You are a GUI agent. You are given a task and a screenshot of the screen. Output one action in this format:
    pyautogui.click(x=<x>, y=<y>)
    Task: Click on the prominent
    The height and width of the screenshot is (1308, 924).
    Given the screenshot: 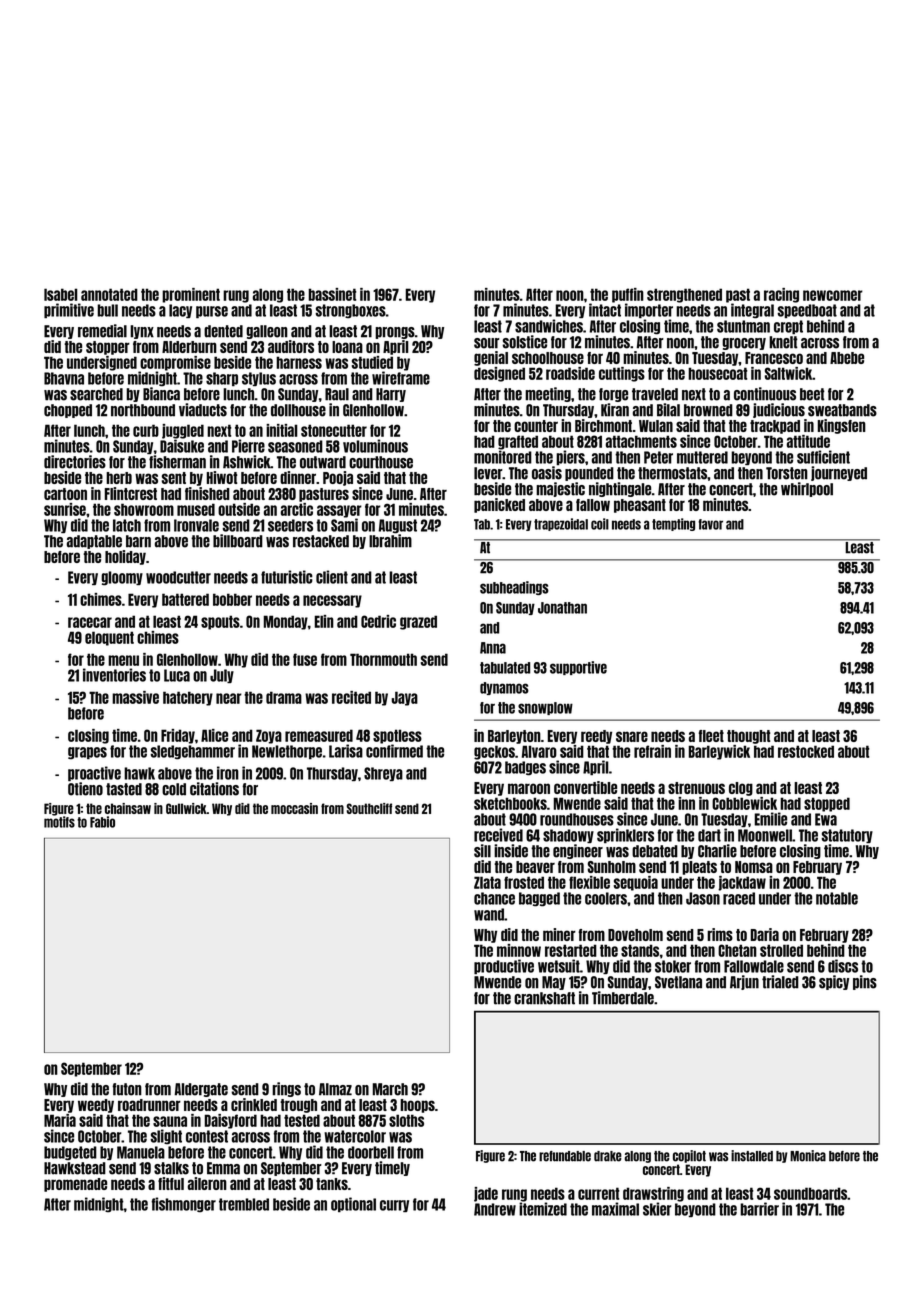 What is the action you would take?
    pyautogui.click(x=191, y=295)
